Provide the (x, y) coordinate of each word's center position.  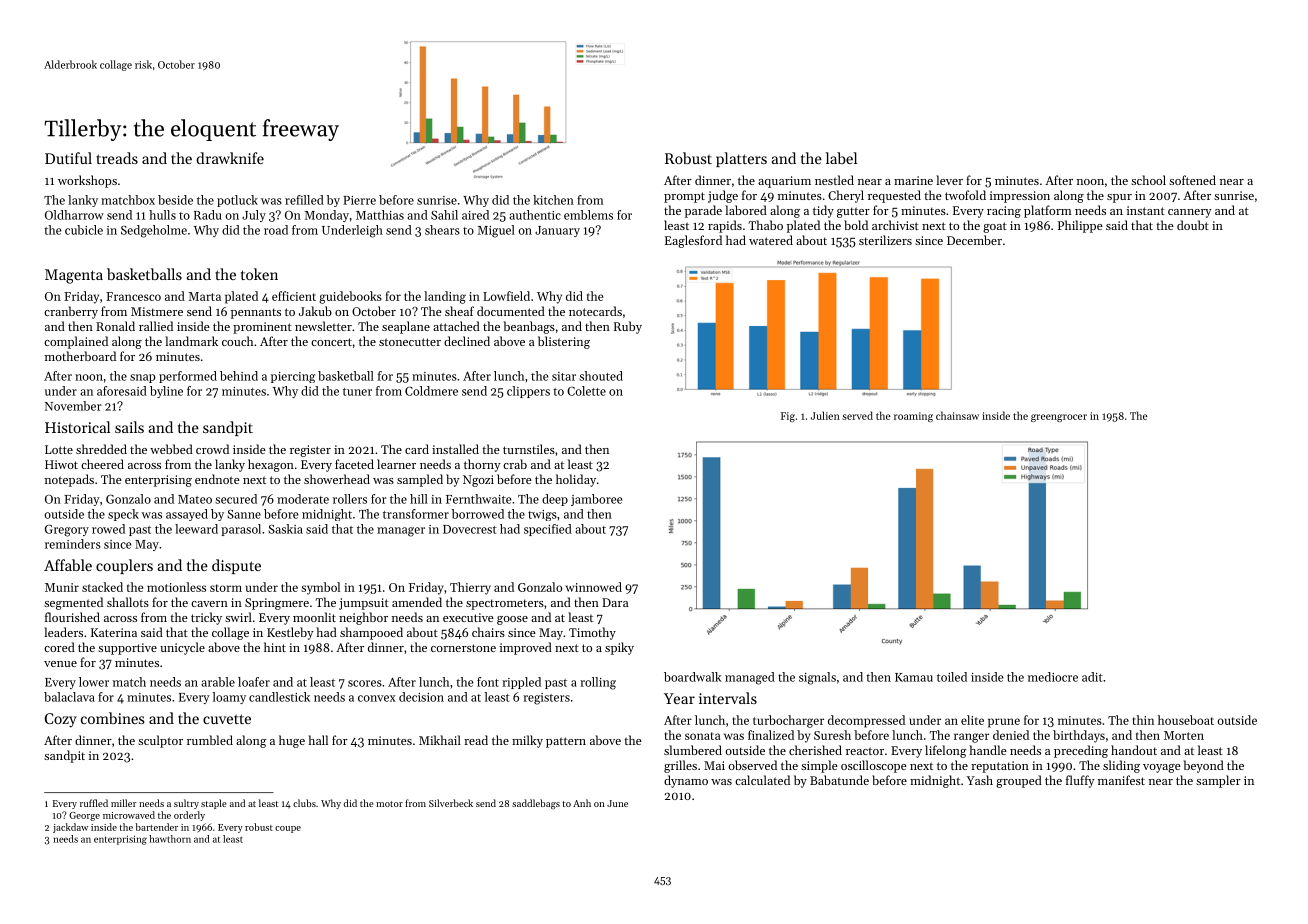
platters (741, 159)
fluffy (1080, 781)
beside (175, 200)
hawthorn (170, 839)
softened (1192, 180)
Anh (582, 803)
